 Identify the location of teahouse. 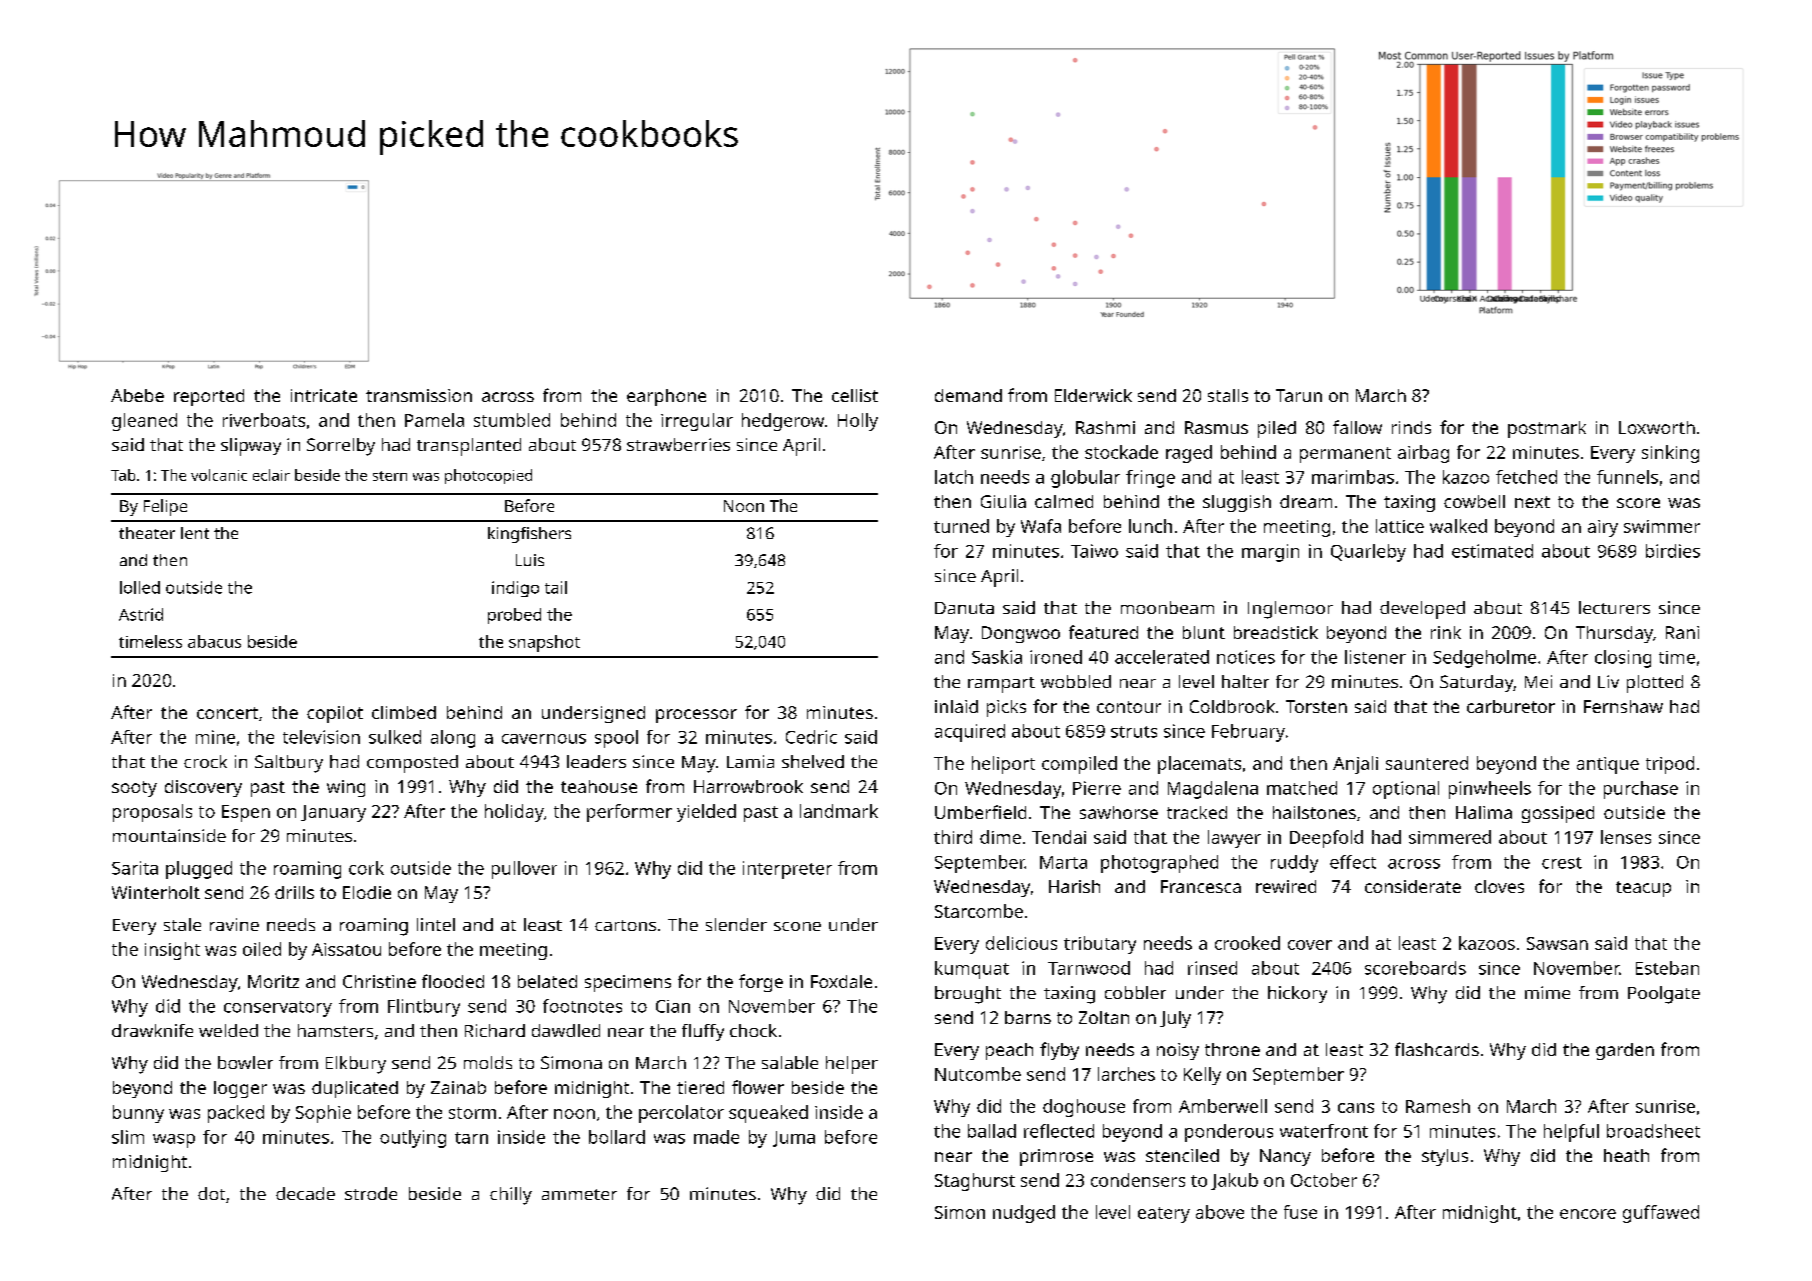
(599, 786).
